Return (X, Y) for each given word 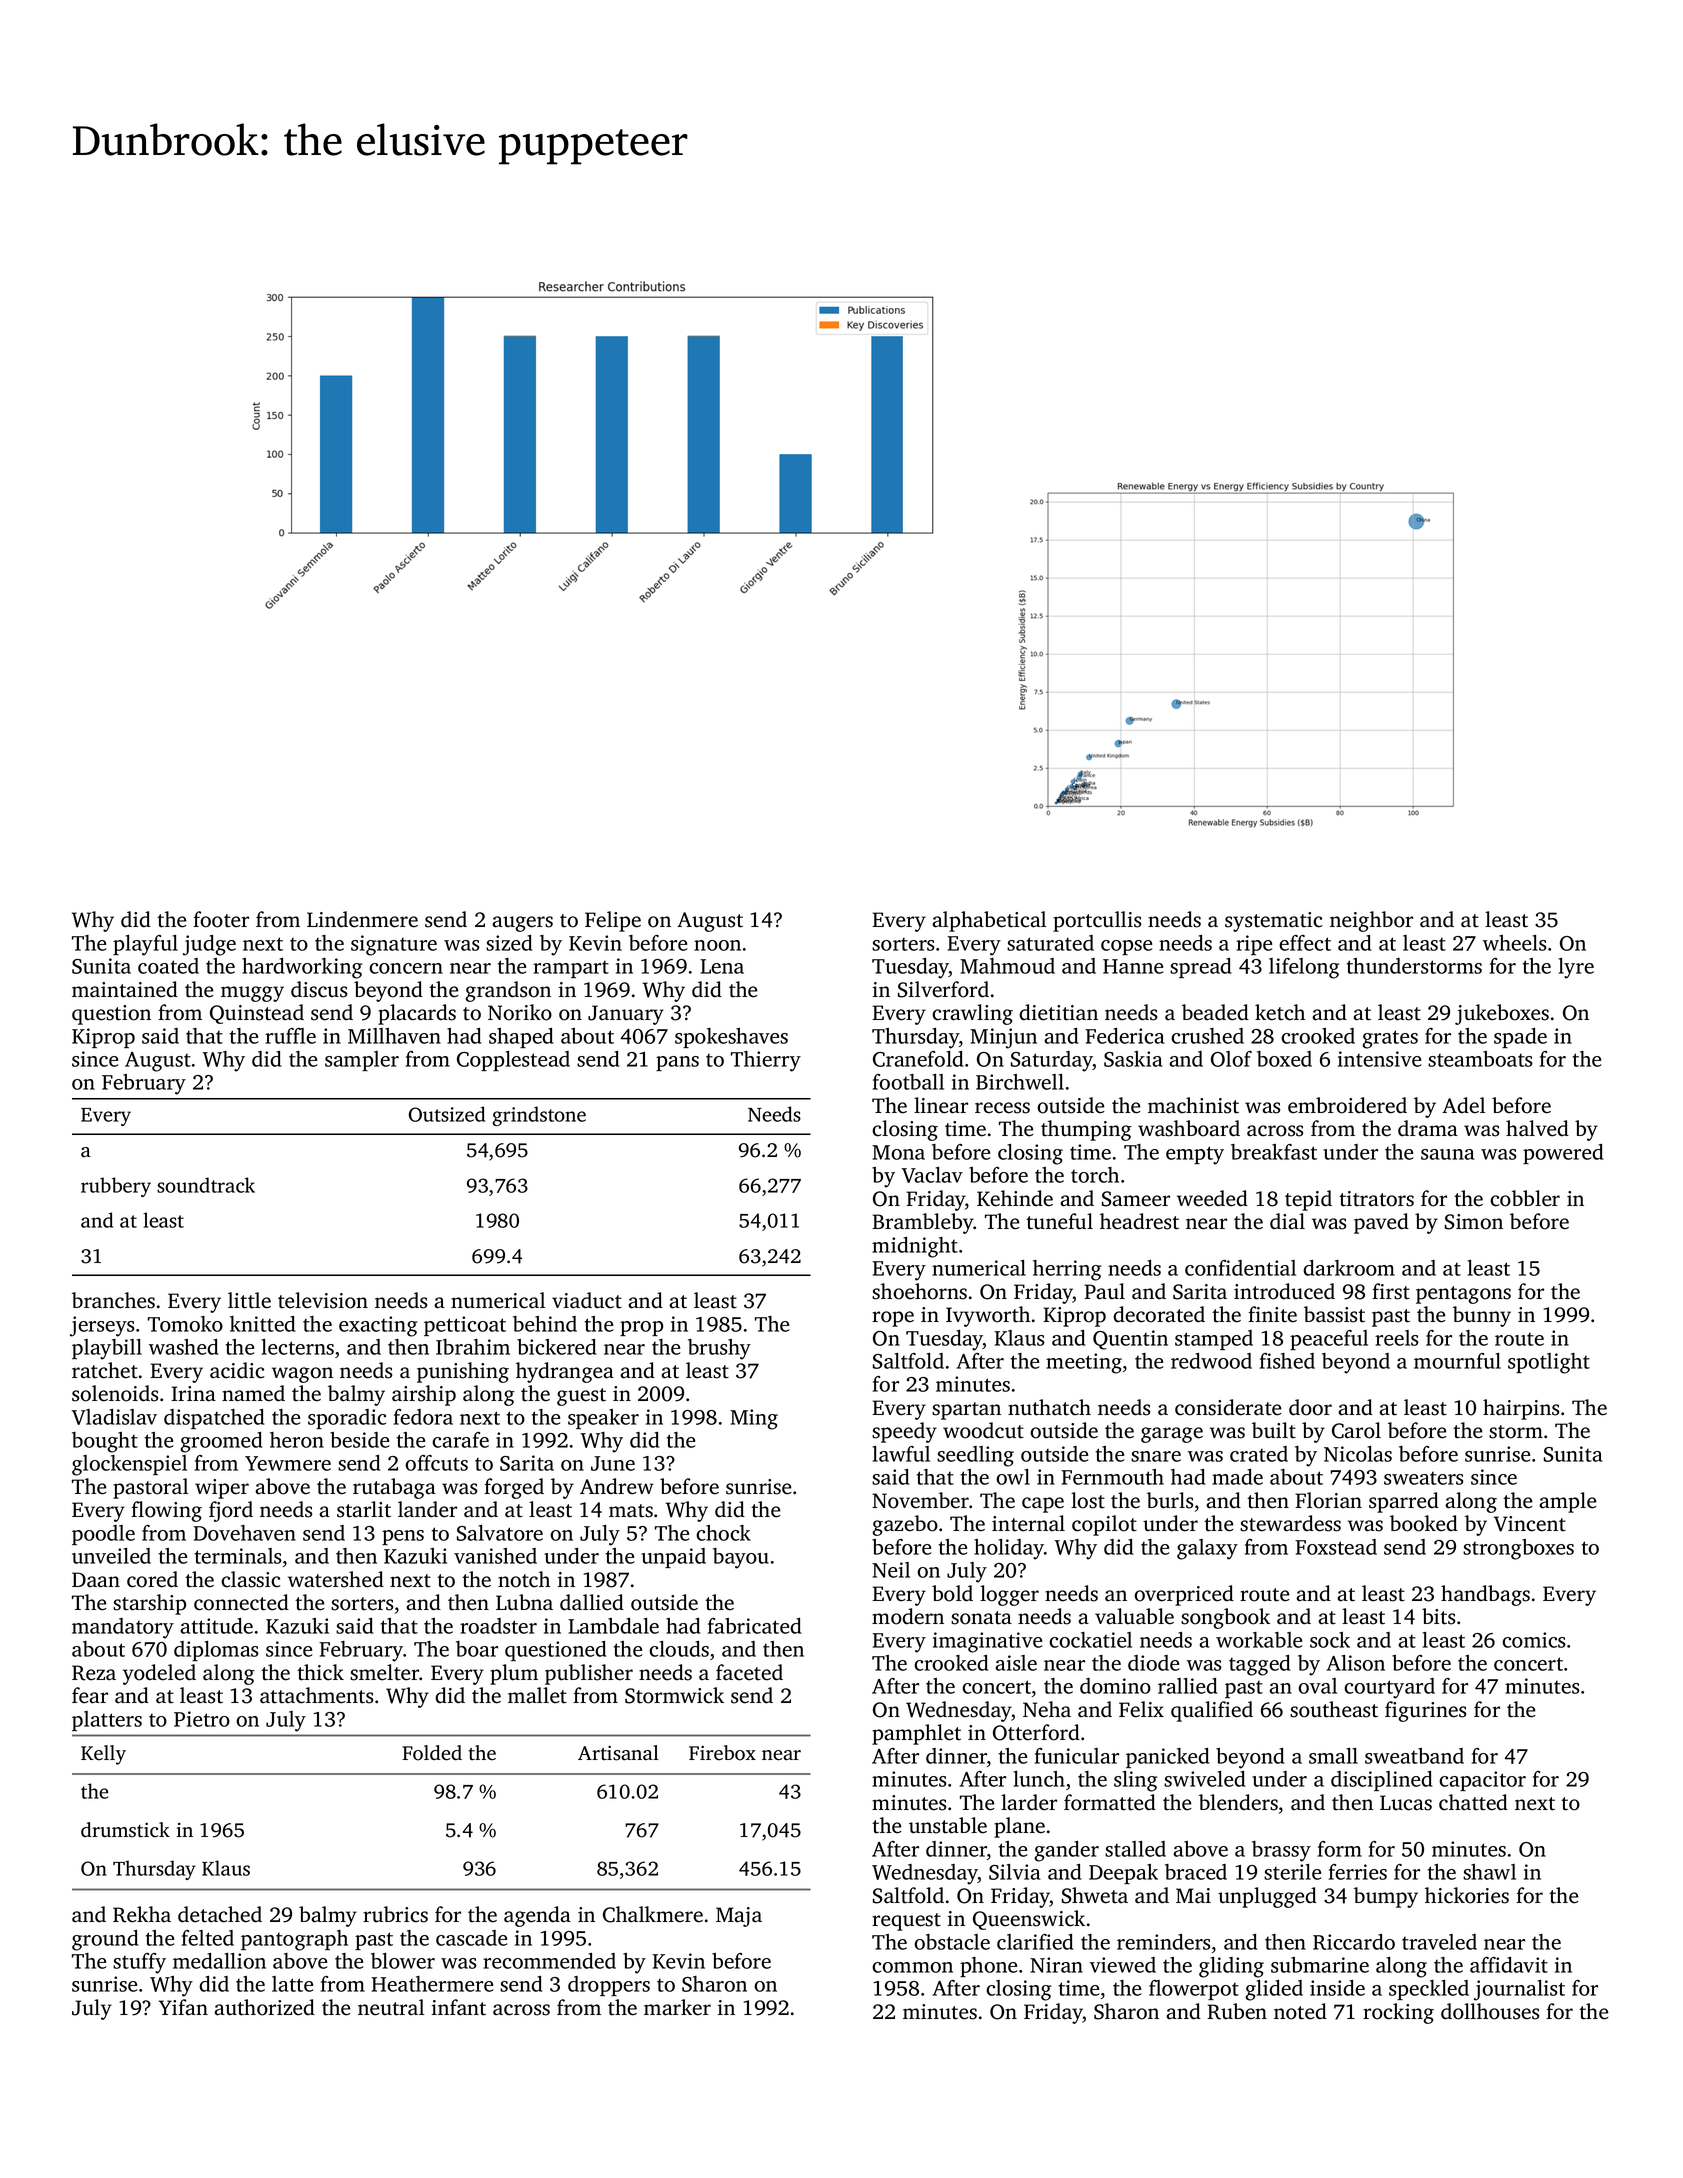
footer (221, 919)
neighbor (1371, 921)
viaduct (587, 1300)
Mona (898, 1152)
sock (1330, 1640)
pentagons (1463, 1295)
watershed (336, 1579)
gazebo (905, 1525)
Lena (722, 966)
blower (403, 1961)
